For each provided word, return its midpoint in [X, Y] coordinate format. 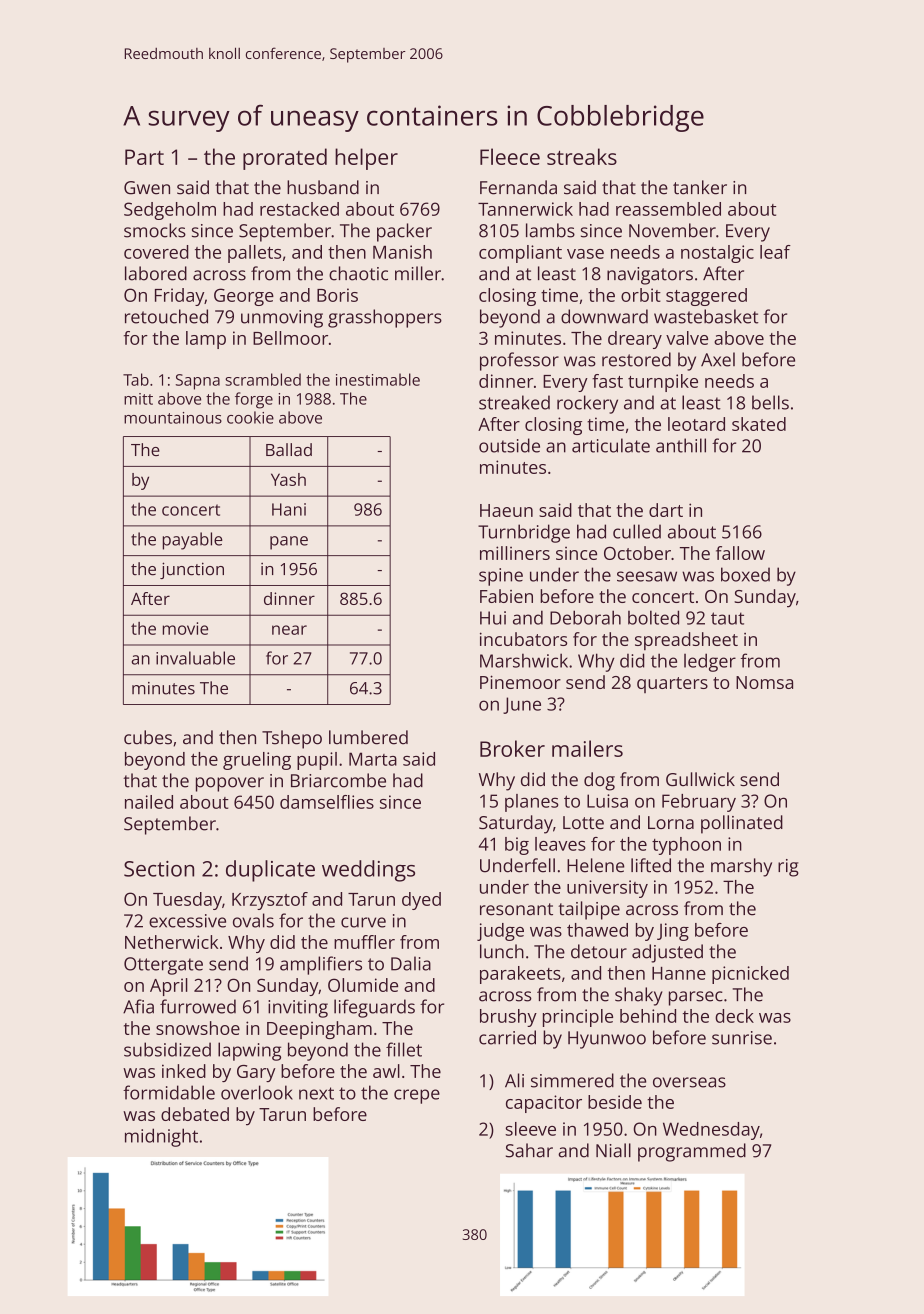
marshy [741, 867]
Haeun [506, 510]
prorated [285, 159]
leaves [560, 844]
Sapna [198, 382]
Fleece [510, 156]
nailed [149, 802]
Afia [138, 1006]
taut [727, 618]
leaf [775, 252]
